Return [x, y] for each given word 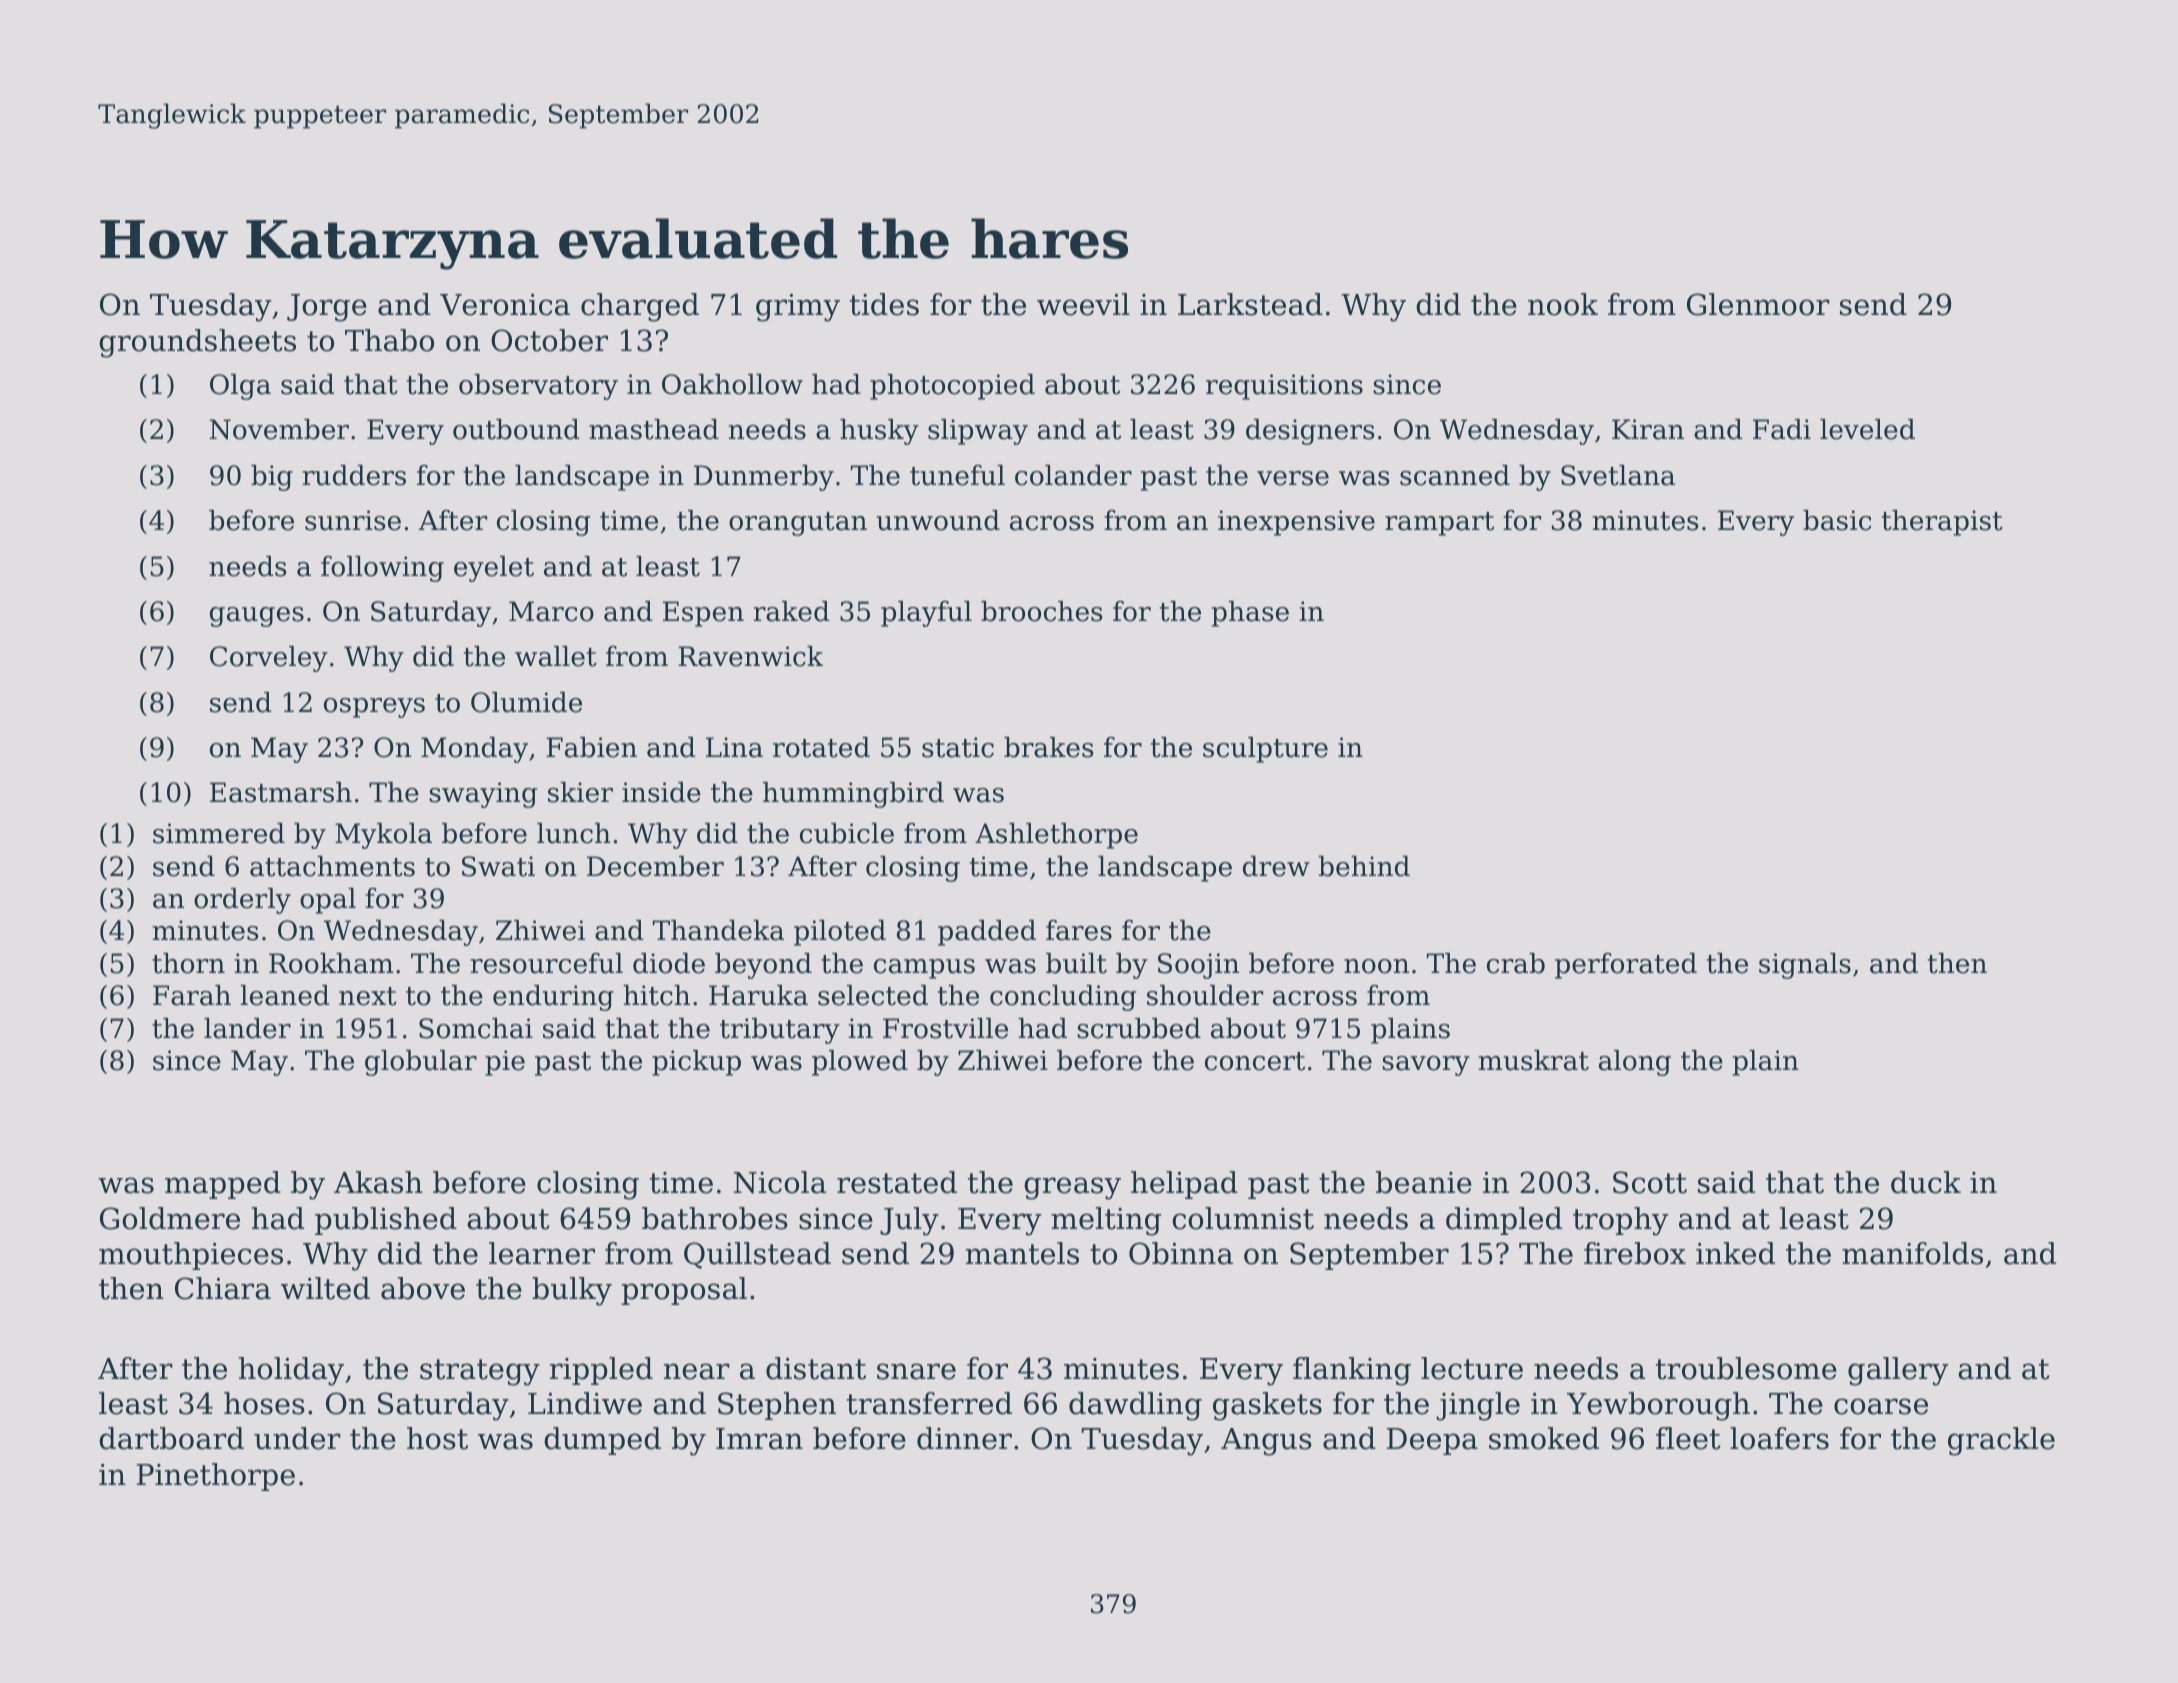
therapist [1942, 523]
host [437, 1438]
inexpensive [1296, 523]
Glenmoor [1758, 304]
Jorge [327, 308]
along [1635, 1063]
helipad [1184, 1185]
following [382, 569]
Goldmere [170, 1218]
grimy [798, 308]
